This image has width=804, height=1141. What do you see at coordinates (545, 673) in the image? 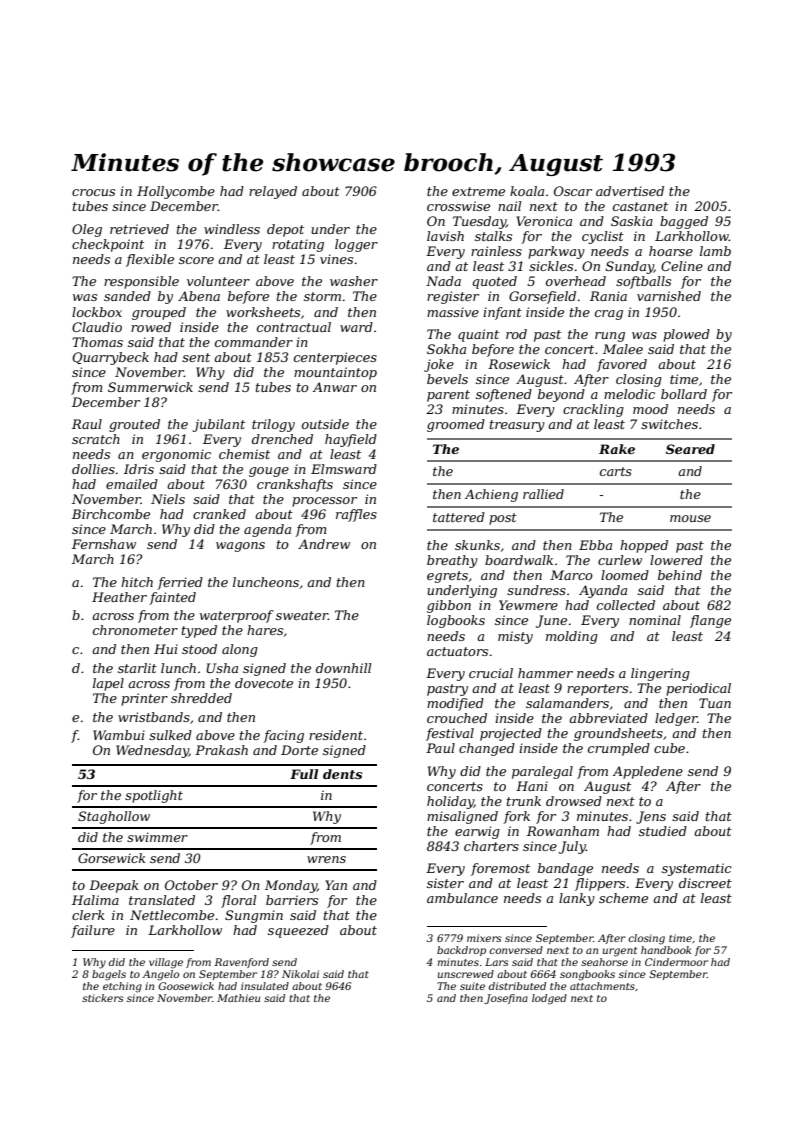
I see `hammer` at bounding box center [545, 673].
